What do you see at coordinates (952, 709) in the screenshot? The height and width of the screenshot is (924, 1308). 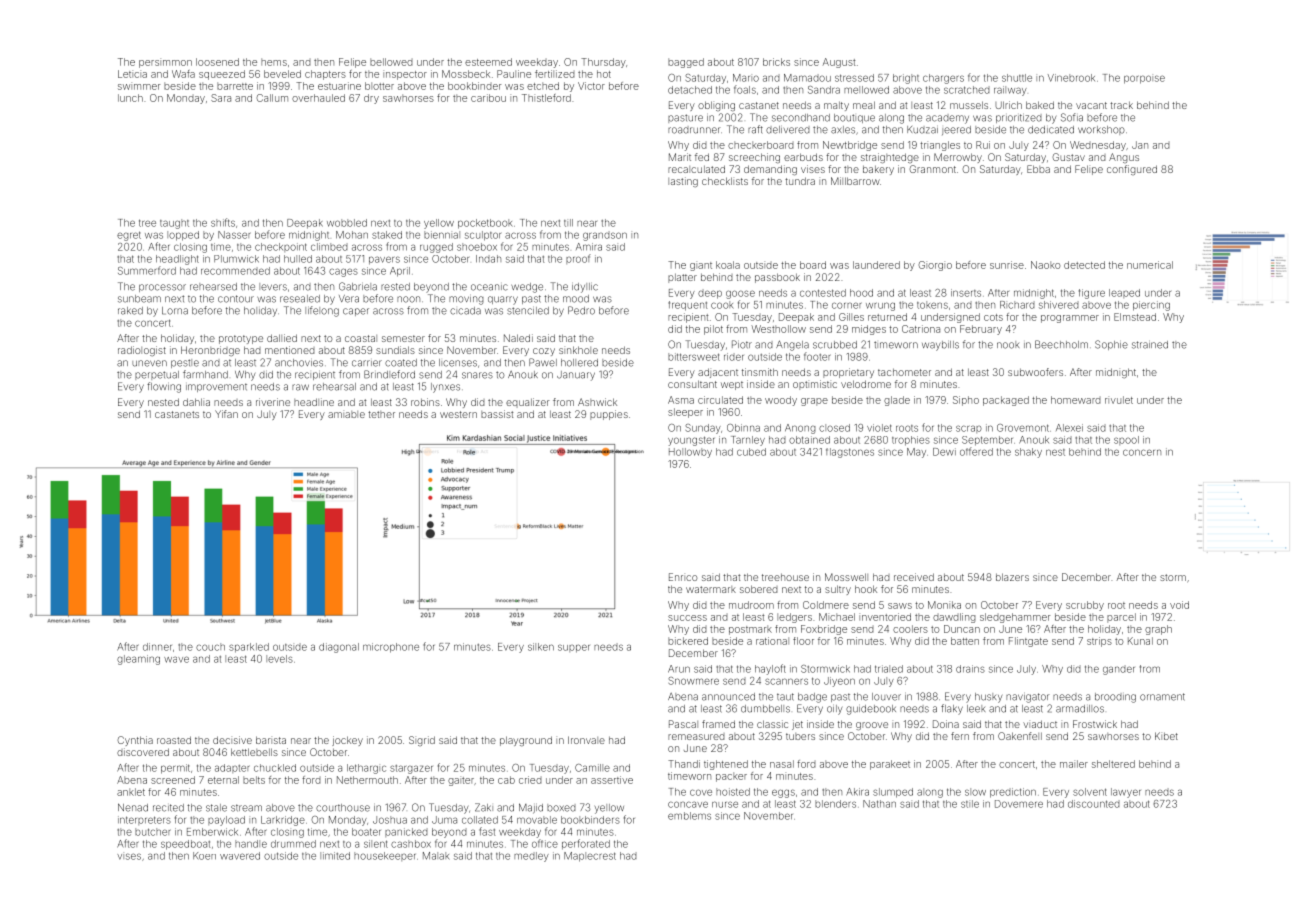 I see `flaky` at bounding box center [952, 709].
